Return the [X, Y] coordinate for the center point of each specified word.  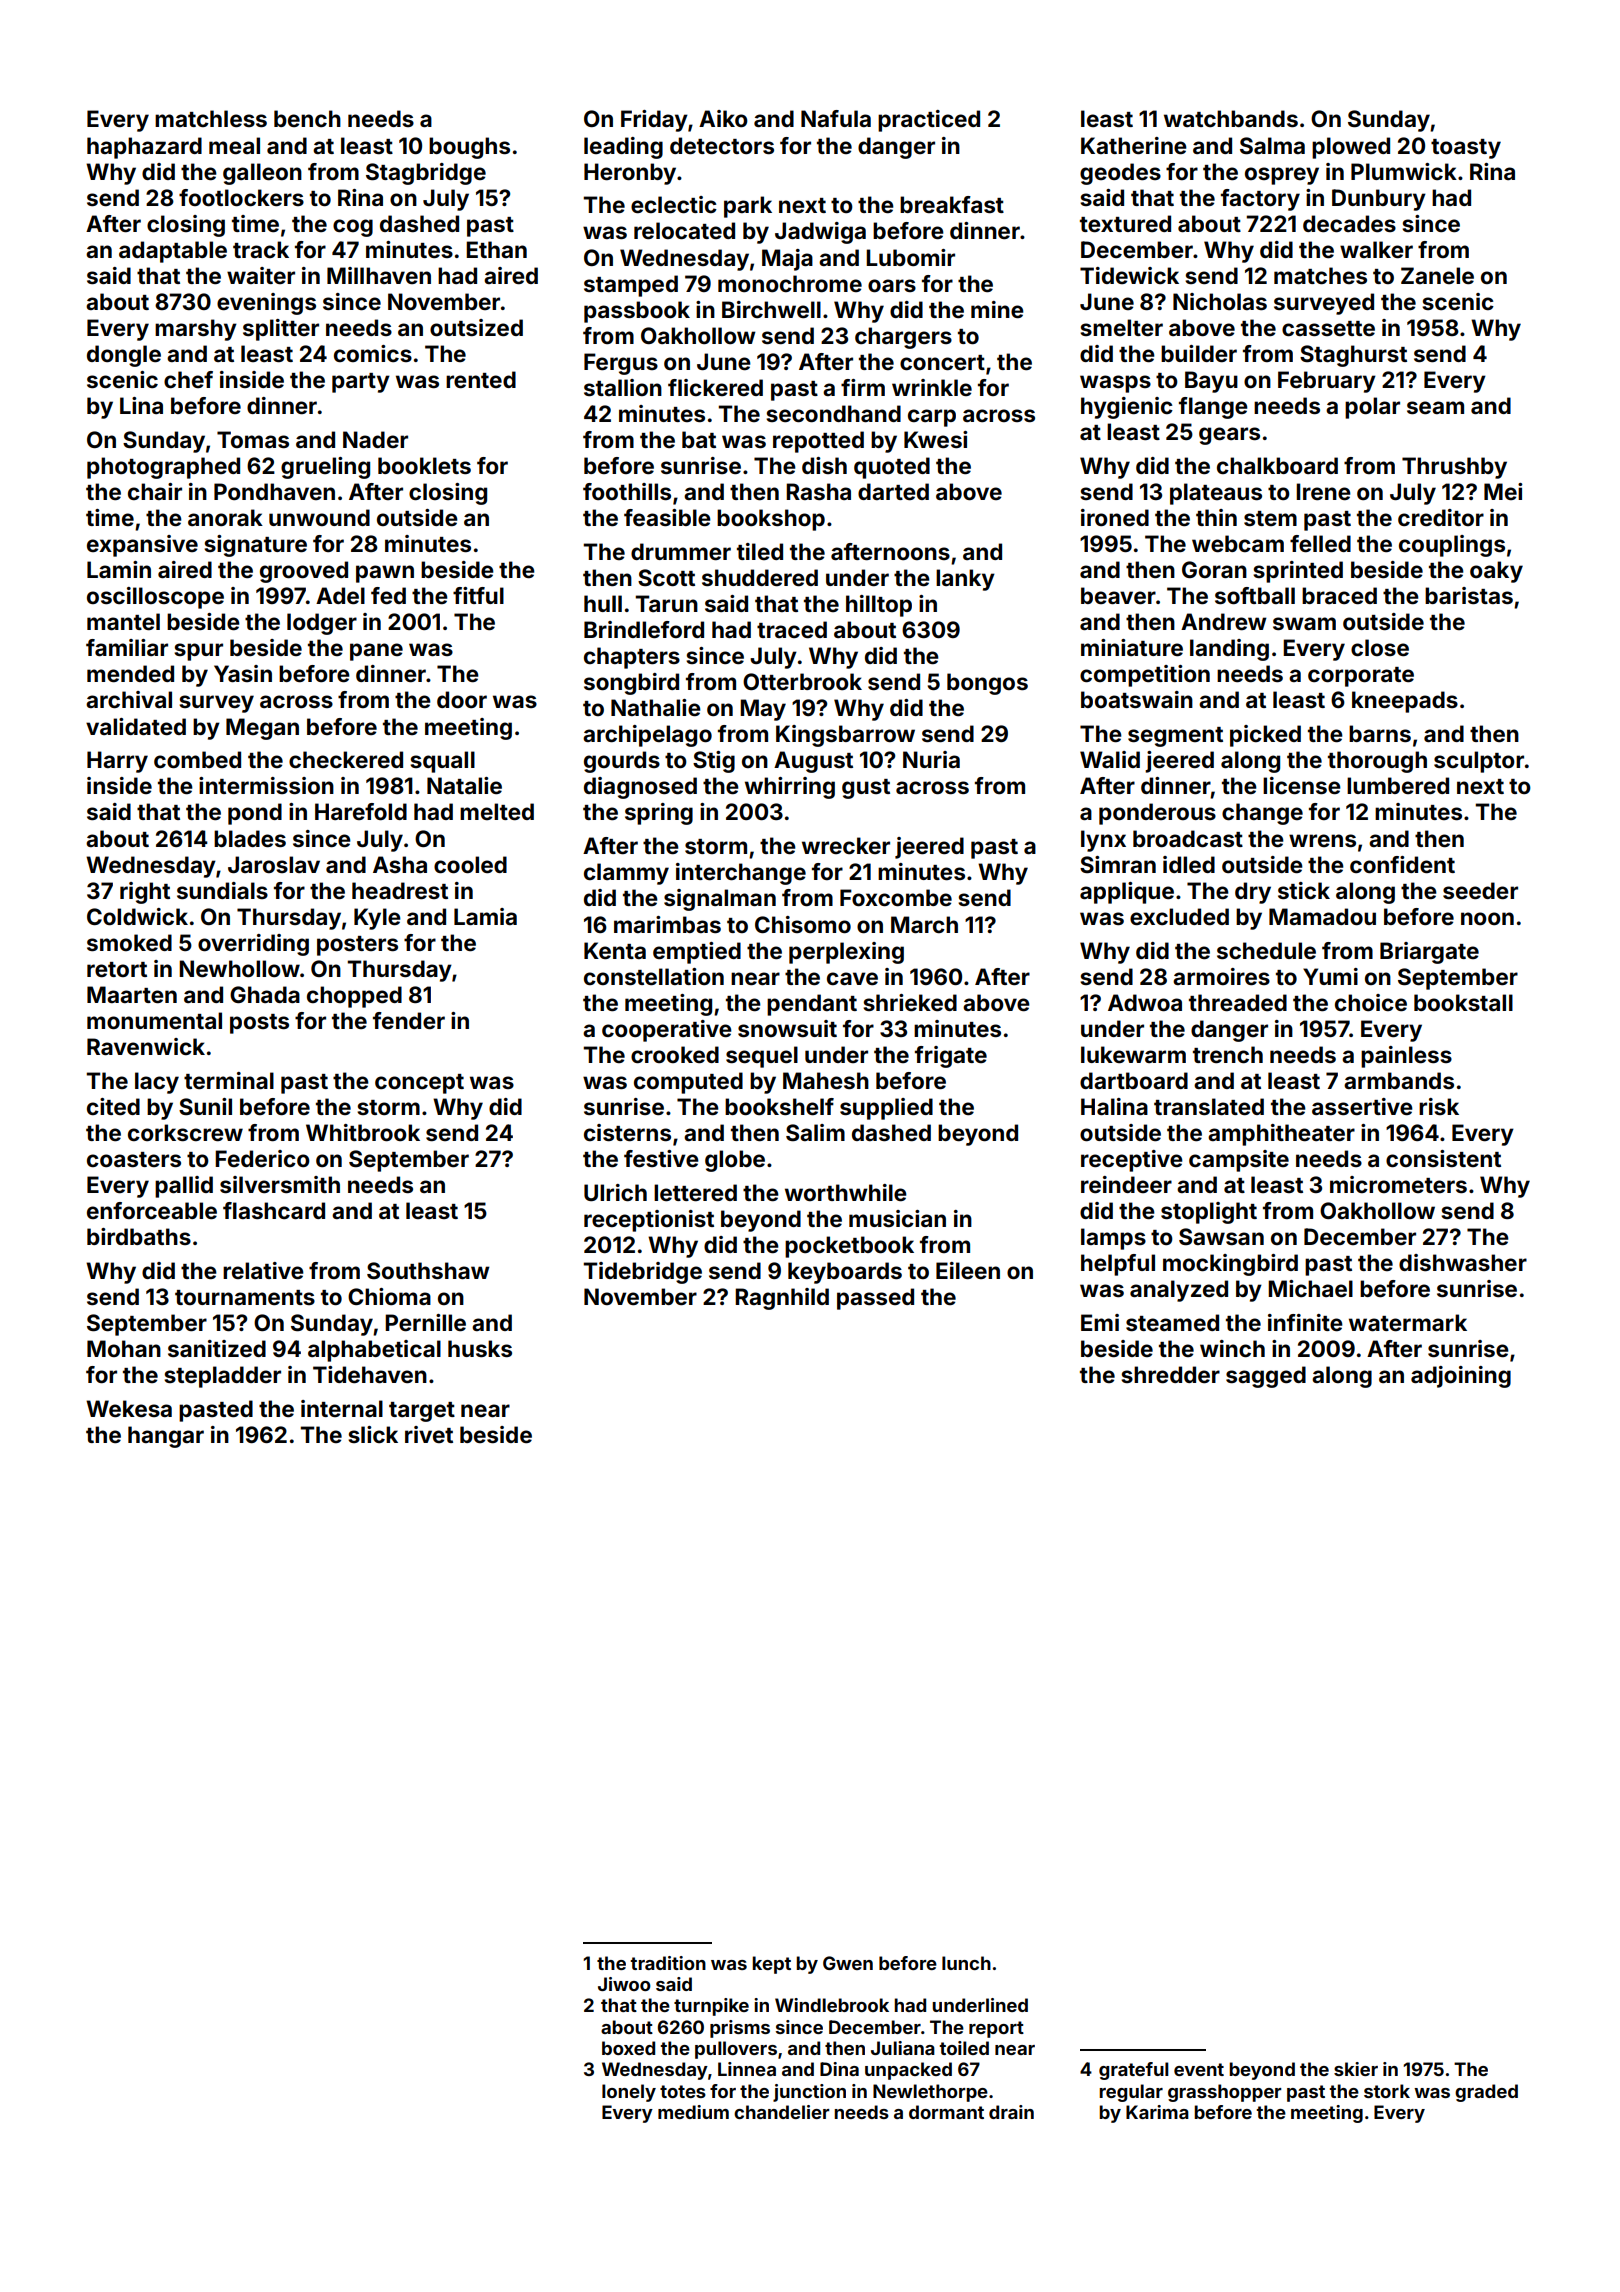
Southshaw [428, 1270]
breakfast [952, 204]
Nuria [931, 759]
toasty [1466, 149]
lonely [629, 2093]
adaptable [173, 252]
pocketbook [849, 1247]
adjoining [1461, 1377]
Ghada [265, 994]
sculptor [1479, 762]
